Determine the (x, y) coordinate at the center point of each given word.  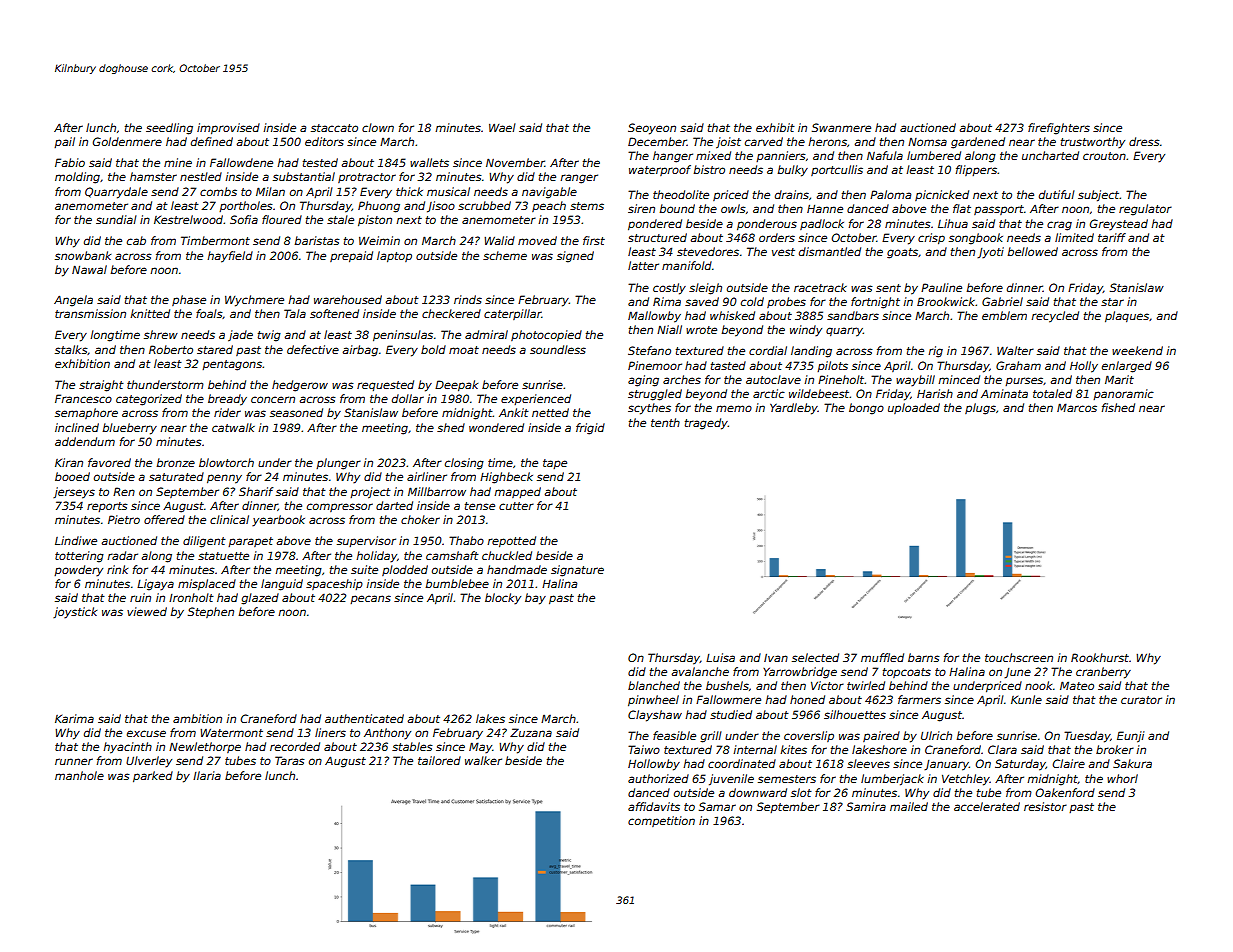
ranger (579, 179)
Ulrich (936, 735)
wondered (496, 427)
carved (764, 141)
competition (661, 821)
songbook (976, 239)
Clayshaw (655, 716)
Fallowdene (241, 162)
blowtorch (226, 462)
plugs (980, 409)
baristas (317, 240)
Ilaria (207, 775)
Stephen (211, 612)
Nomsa (927, 142)
